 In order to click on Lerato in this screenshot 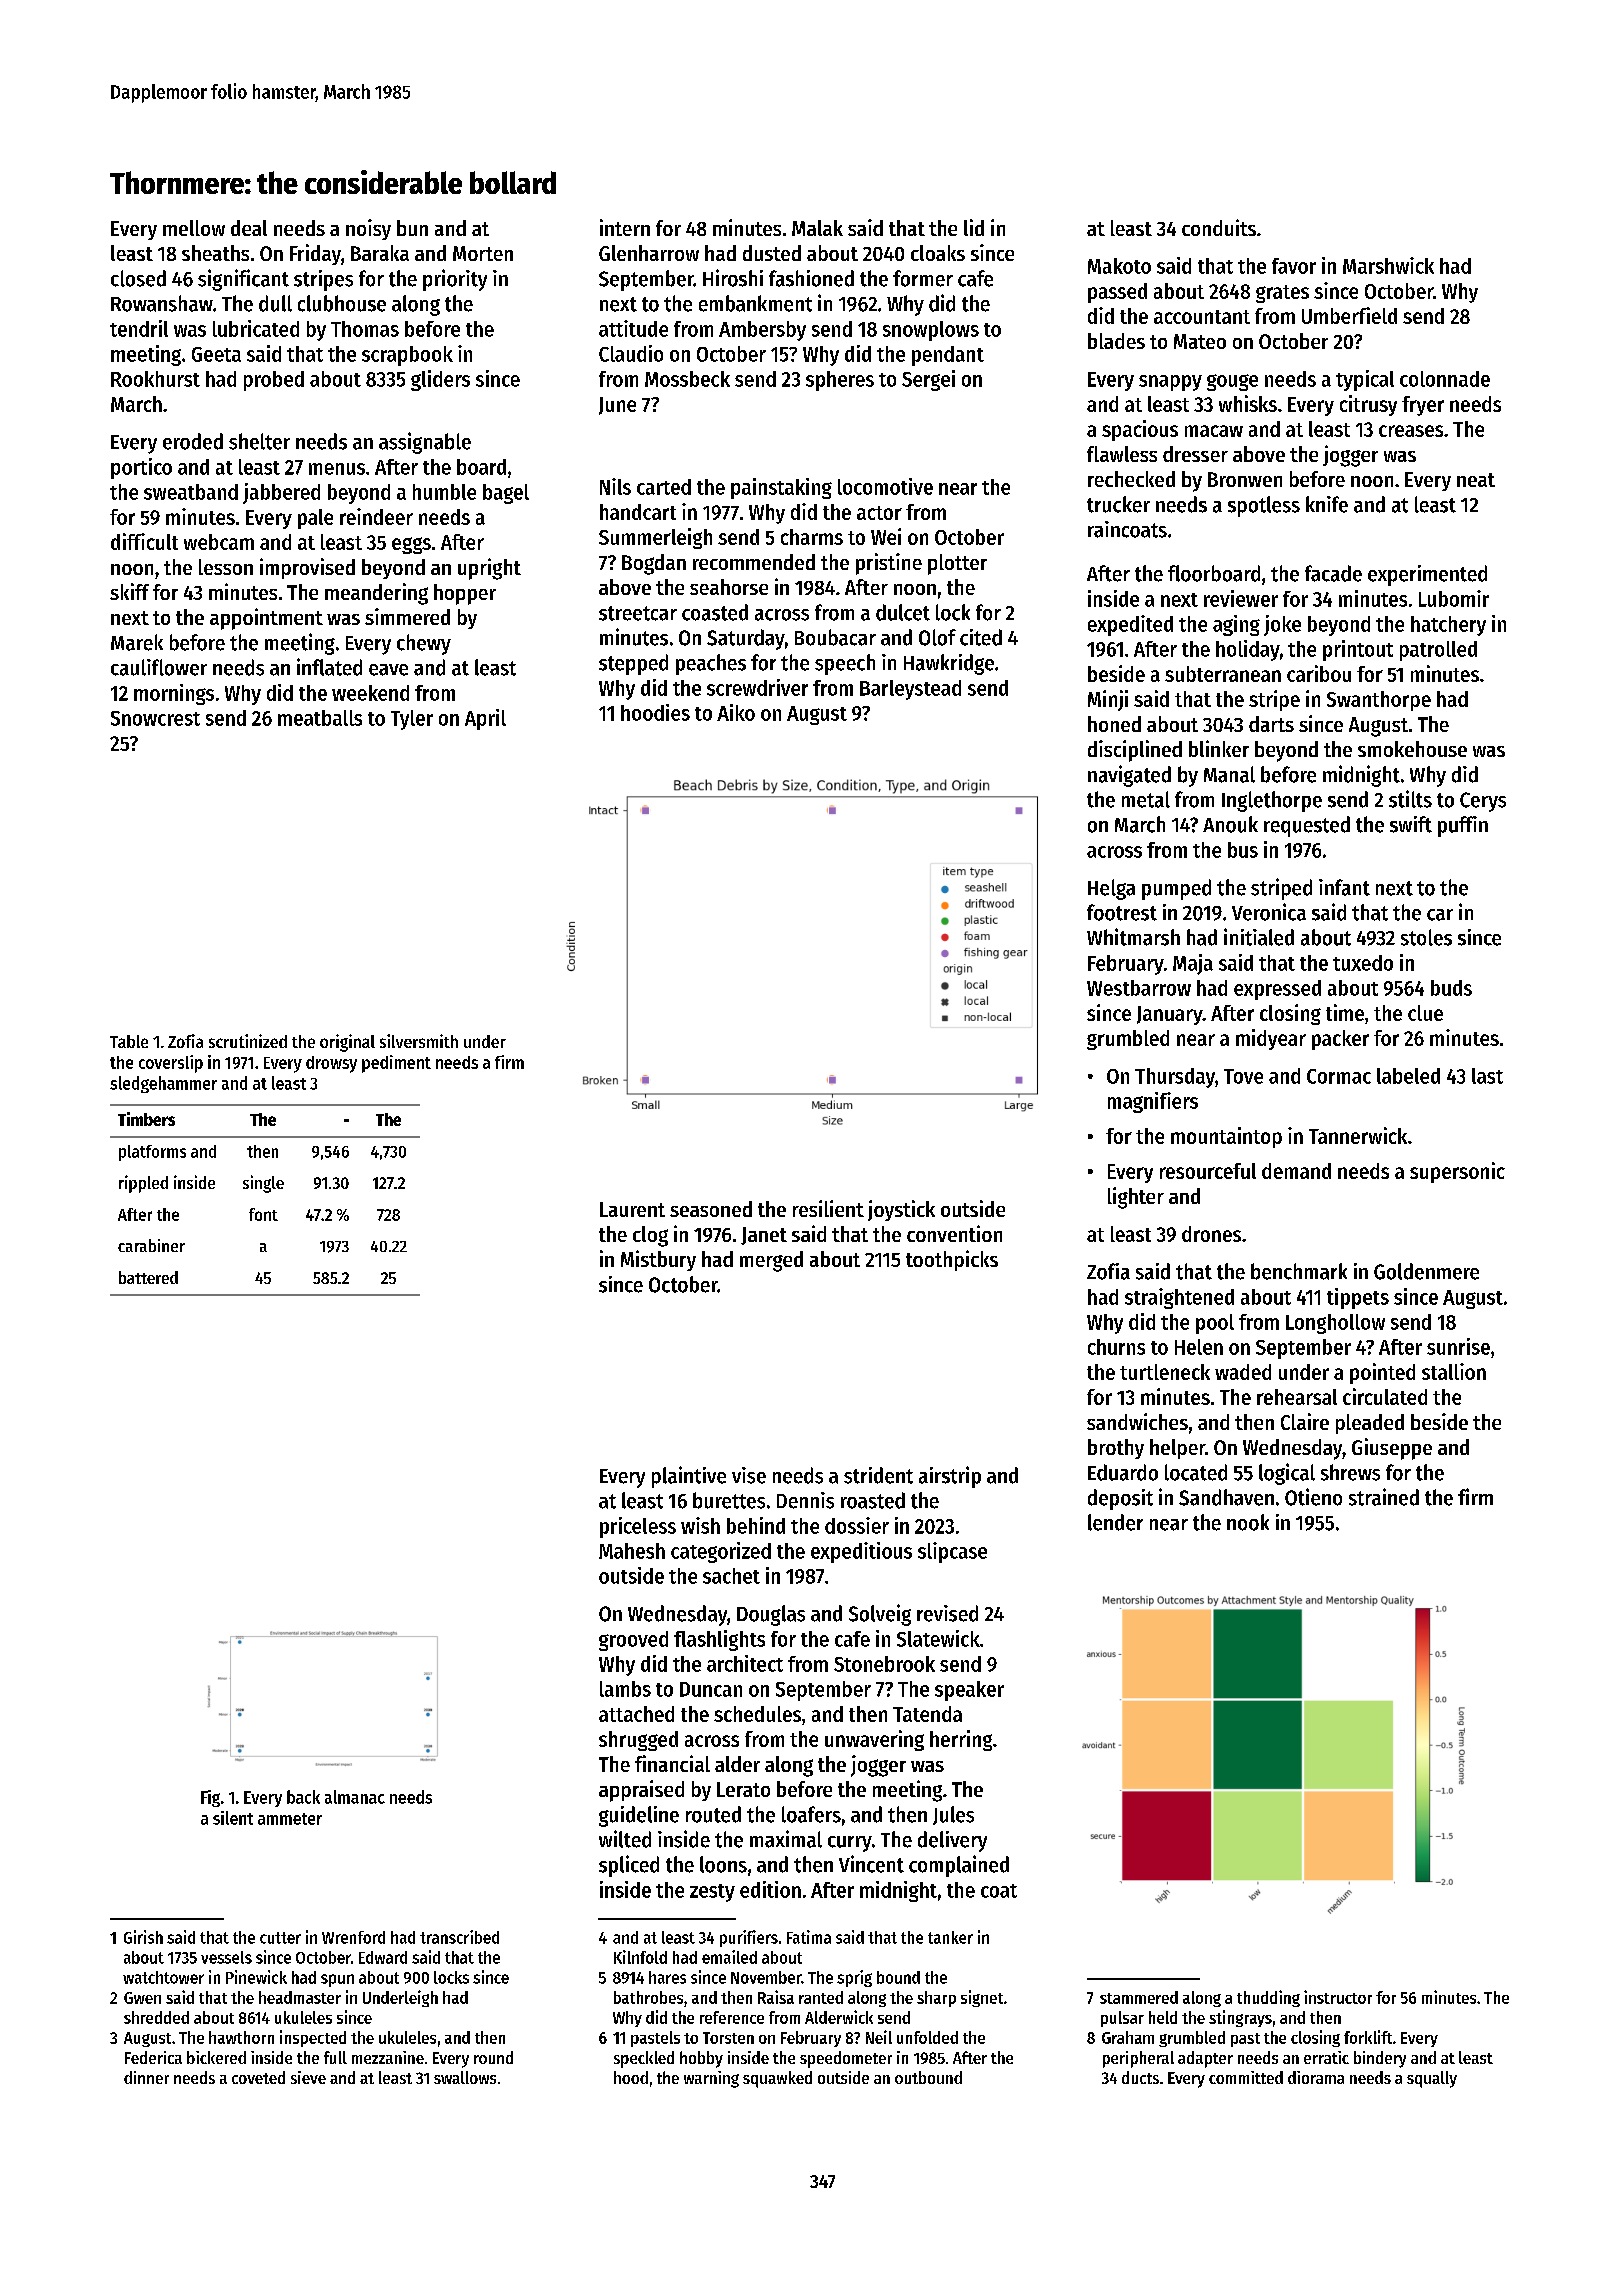, I will do `click(743, 1789)`.
